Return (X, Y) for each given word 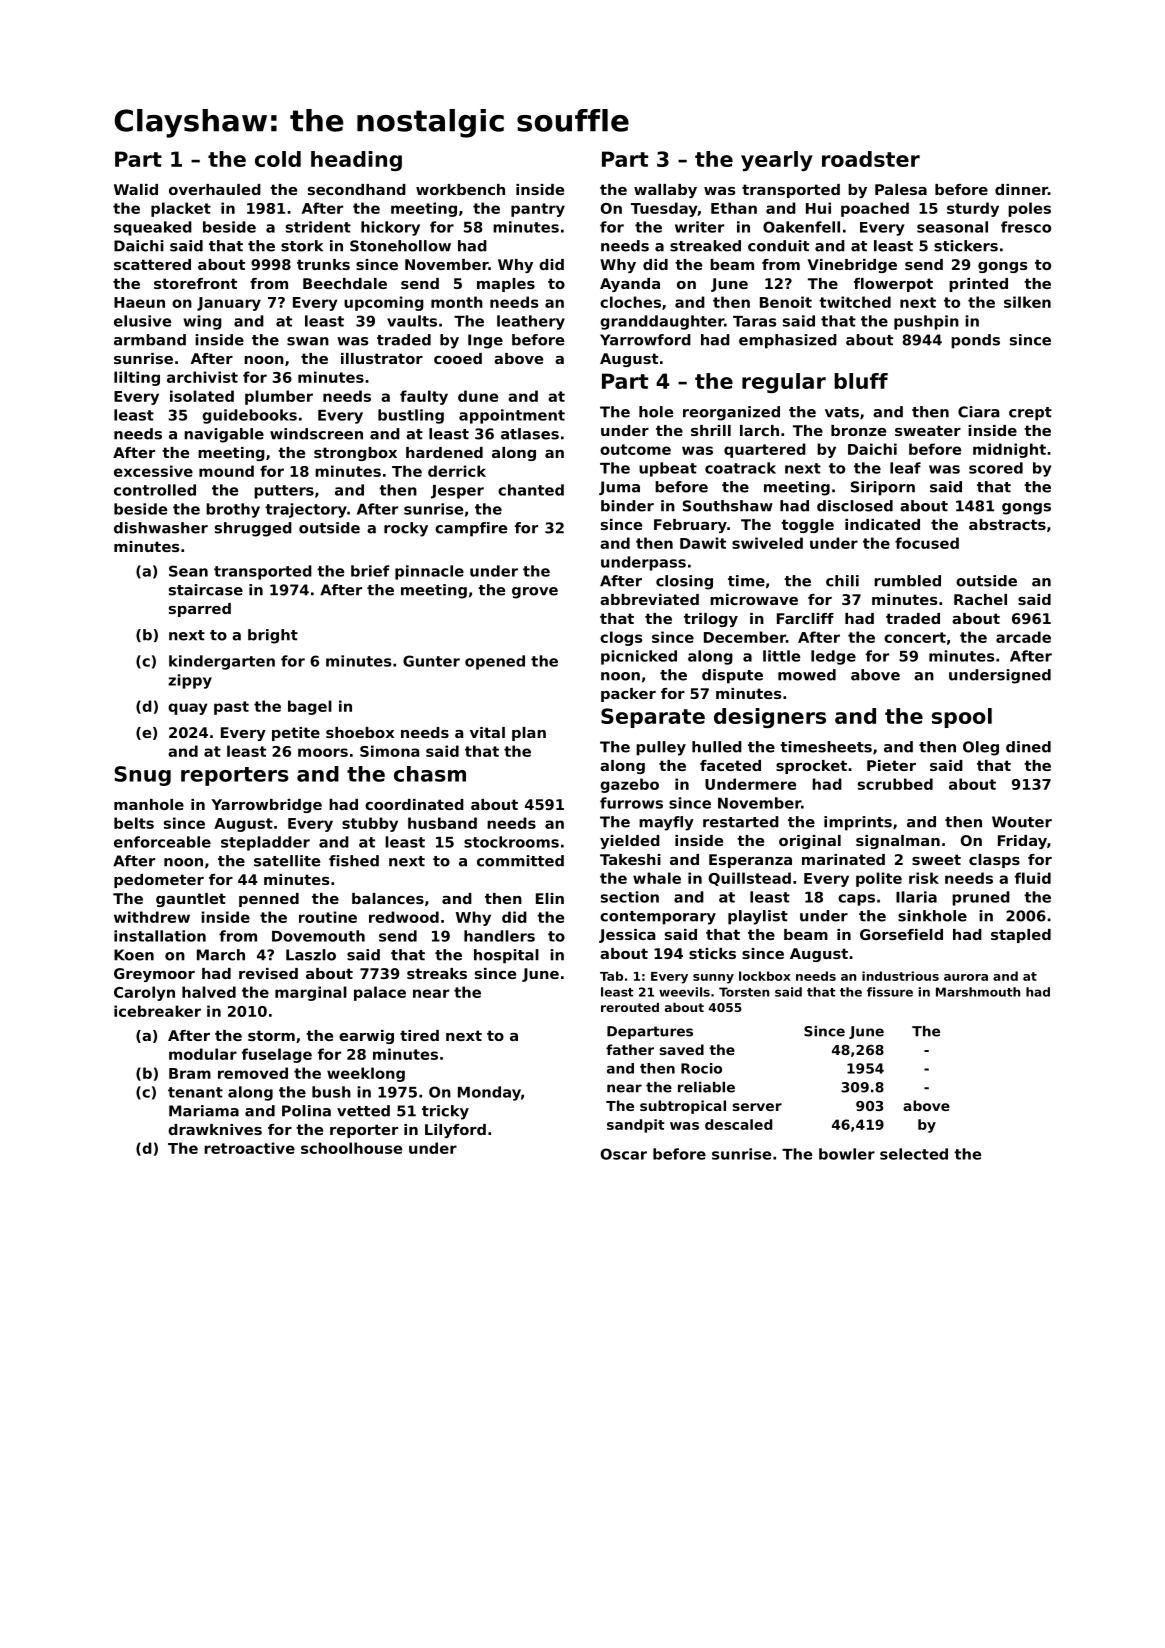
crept (1030, 414)
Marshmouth (978, 992)
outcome (635, 449)
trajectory (306, 510)
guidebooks (249, 416)
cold (278, 159)
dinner (1021, 189)
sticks (712, 953)
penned (269, 900)
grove (535, 593)
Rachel (980, 599)
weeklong (366, 1074)
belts (134, 823)
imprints (858, 823)
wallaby (665, 191)
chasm (430, 774)
